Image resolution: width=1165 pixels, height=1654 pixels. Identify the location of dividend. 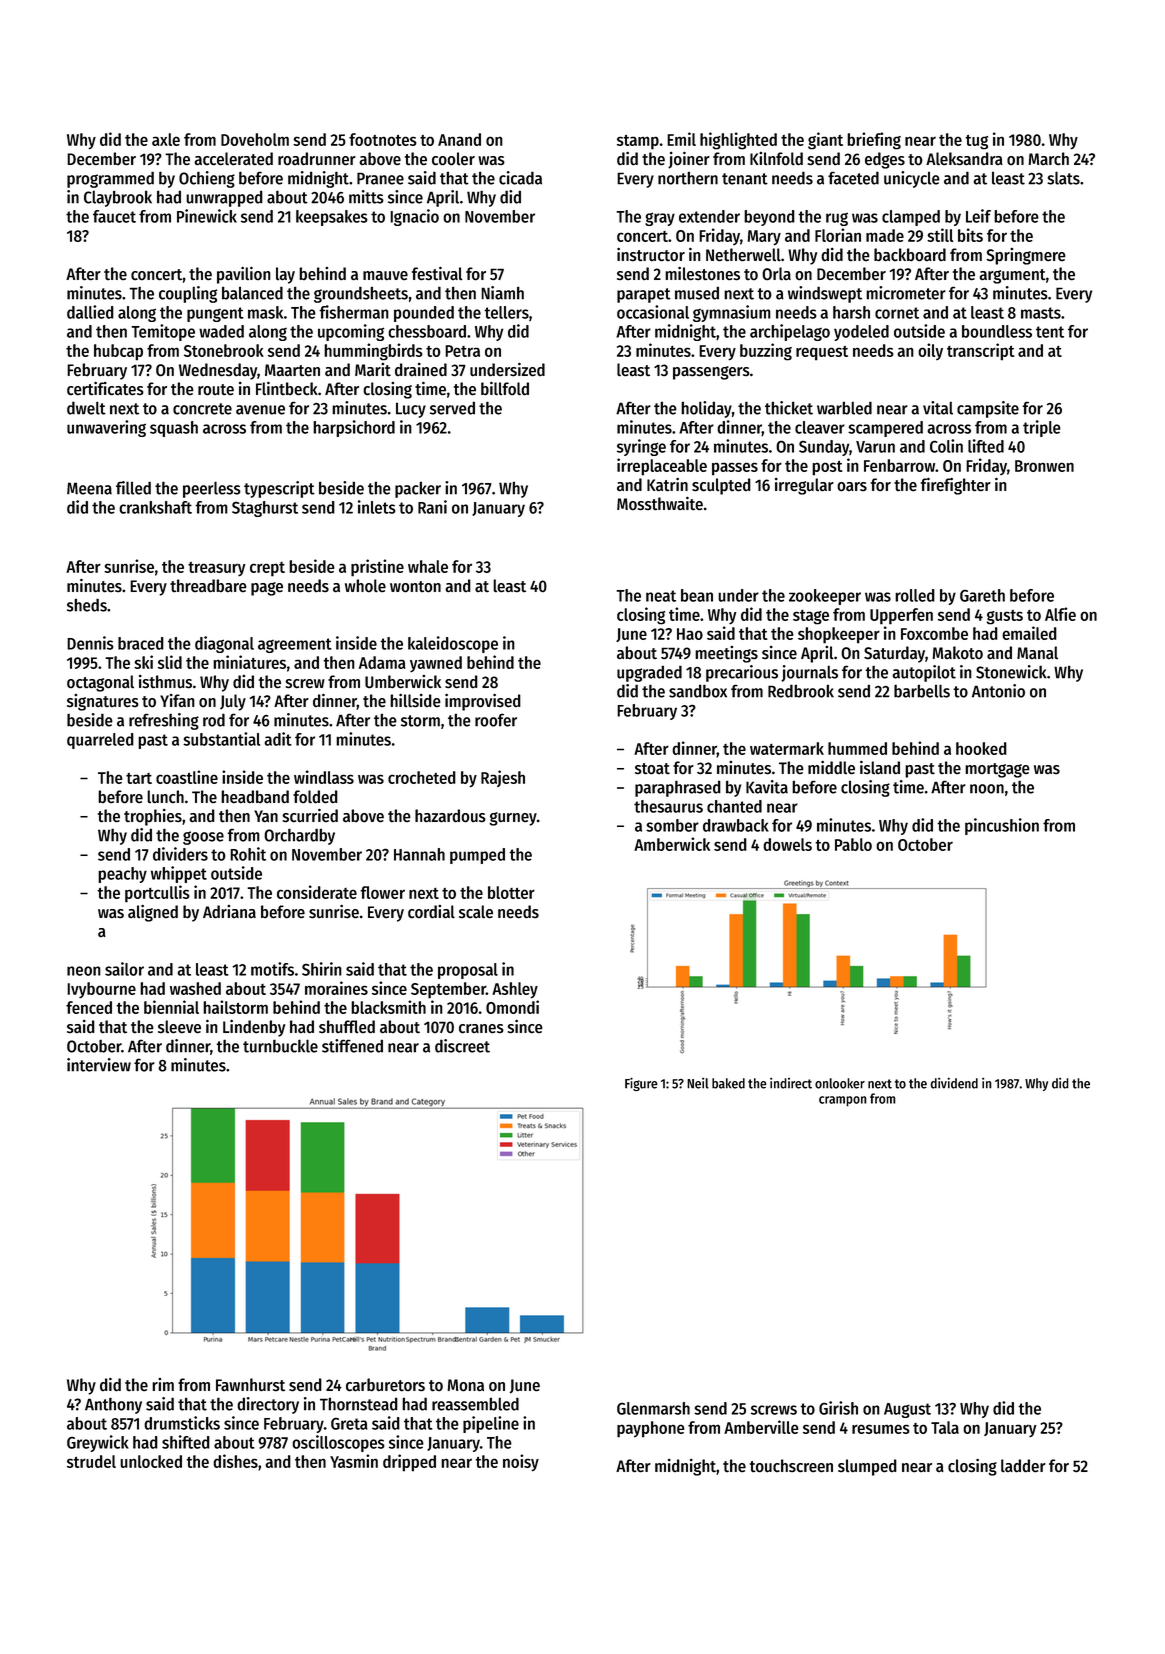
(954, 1083).
